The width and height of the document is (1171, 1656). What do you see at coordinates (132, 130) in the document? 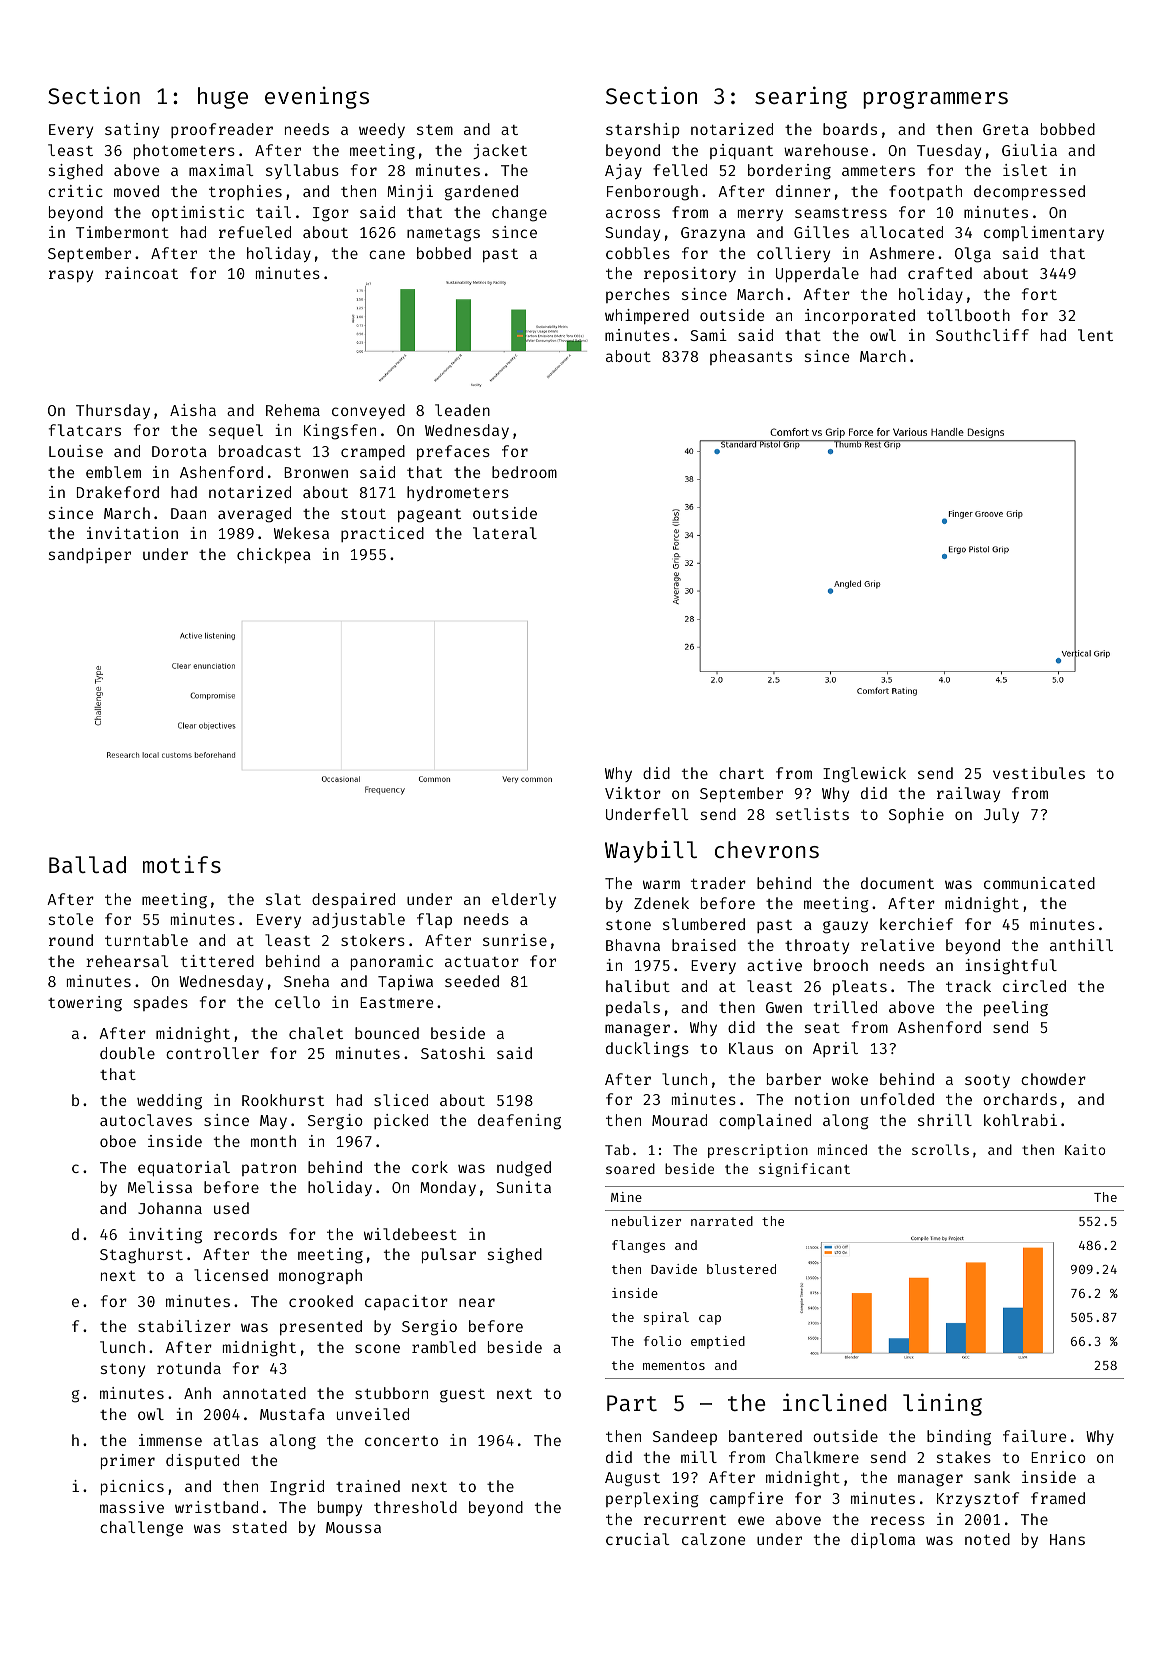
I see `satiny` at bounding box center [132, 130].
